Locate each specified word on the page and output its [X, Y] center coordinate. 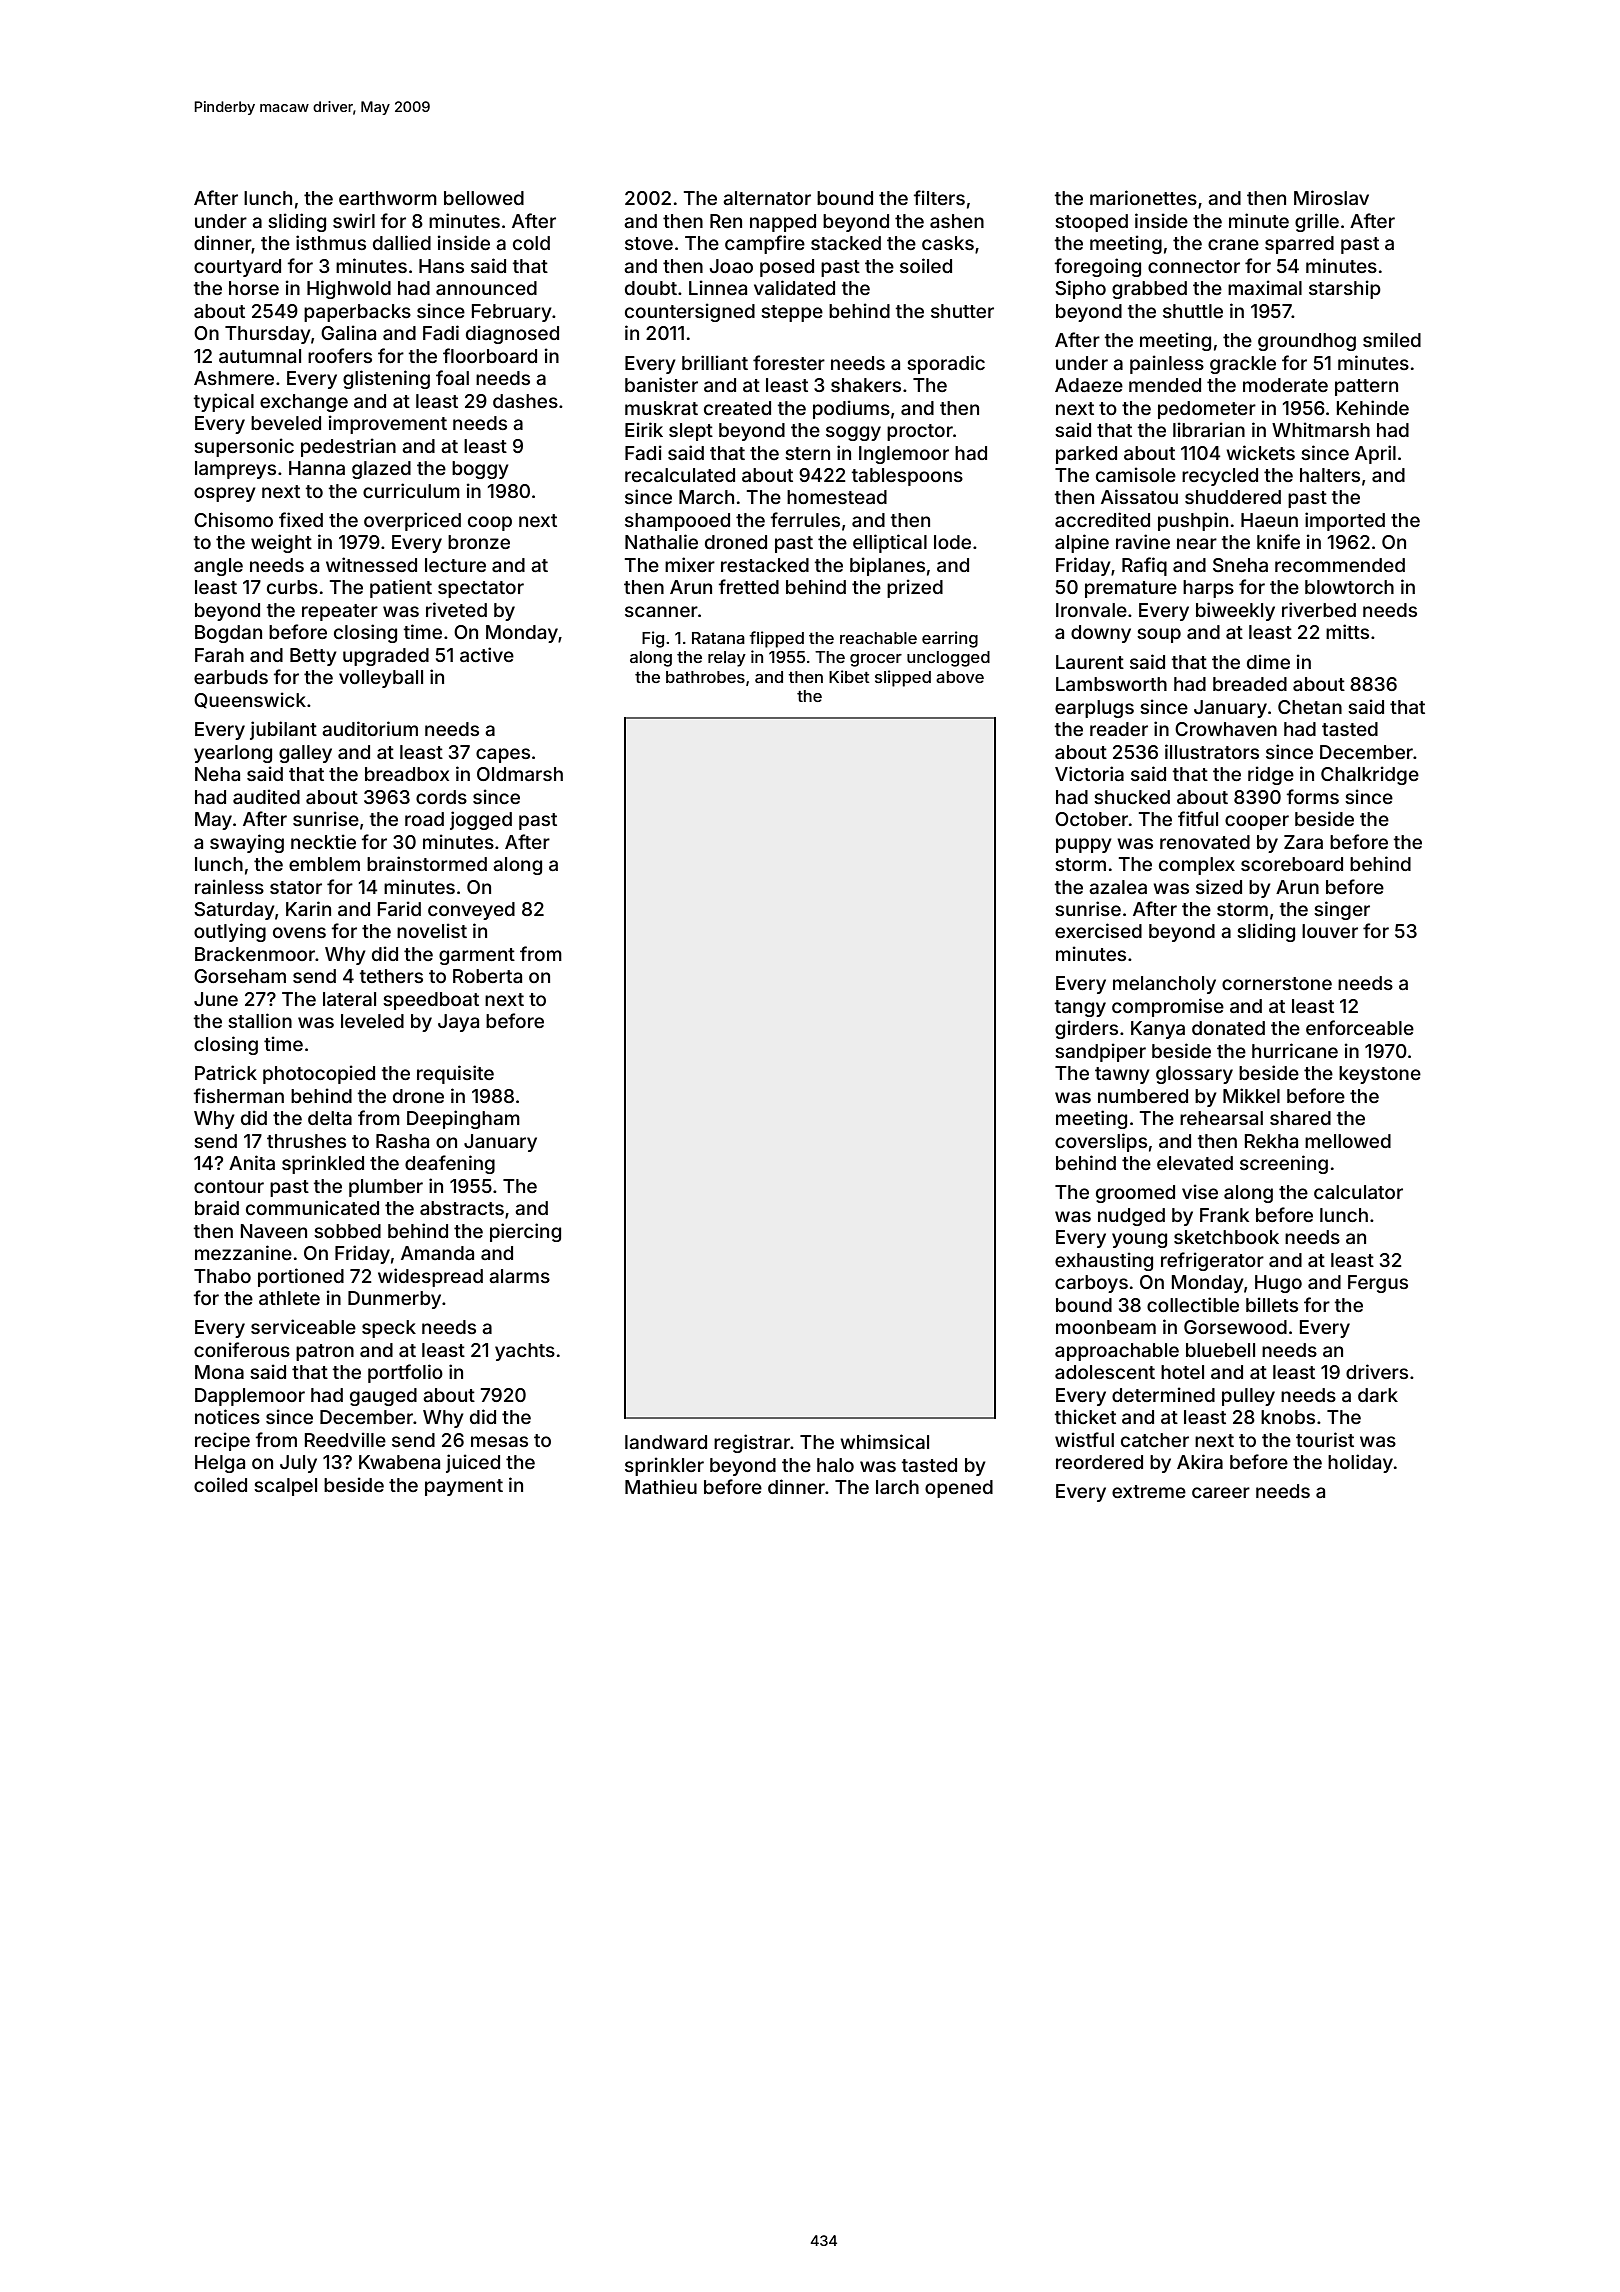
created [737, 408]
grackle [1243, 365]
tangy [1080, 1008]
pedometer [1207, 410]
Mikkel [1251, 1095]
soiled [926, 265]
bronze [479, 542]
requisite [455, 1074]
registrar [752, 1443]
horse [254, 288]
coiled [220, 1484]
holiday [1360, 1463]
